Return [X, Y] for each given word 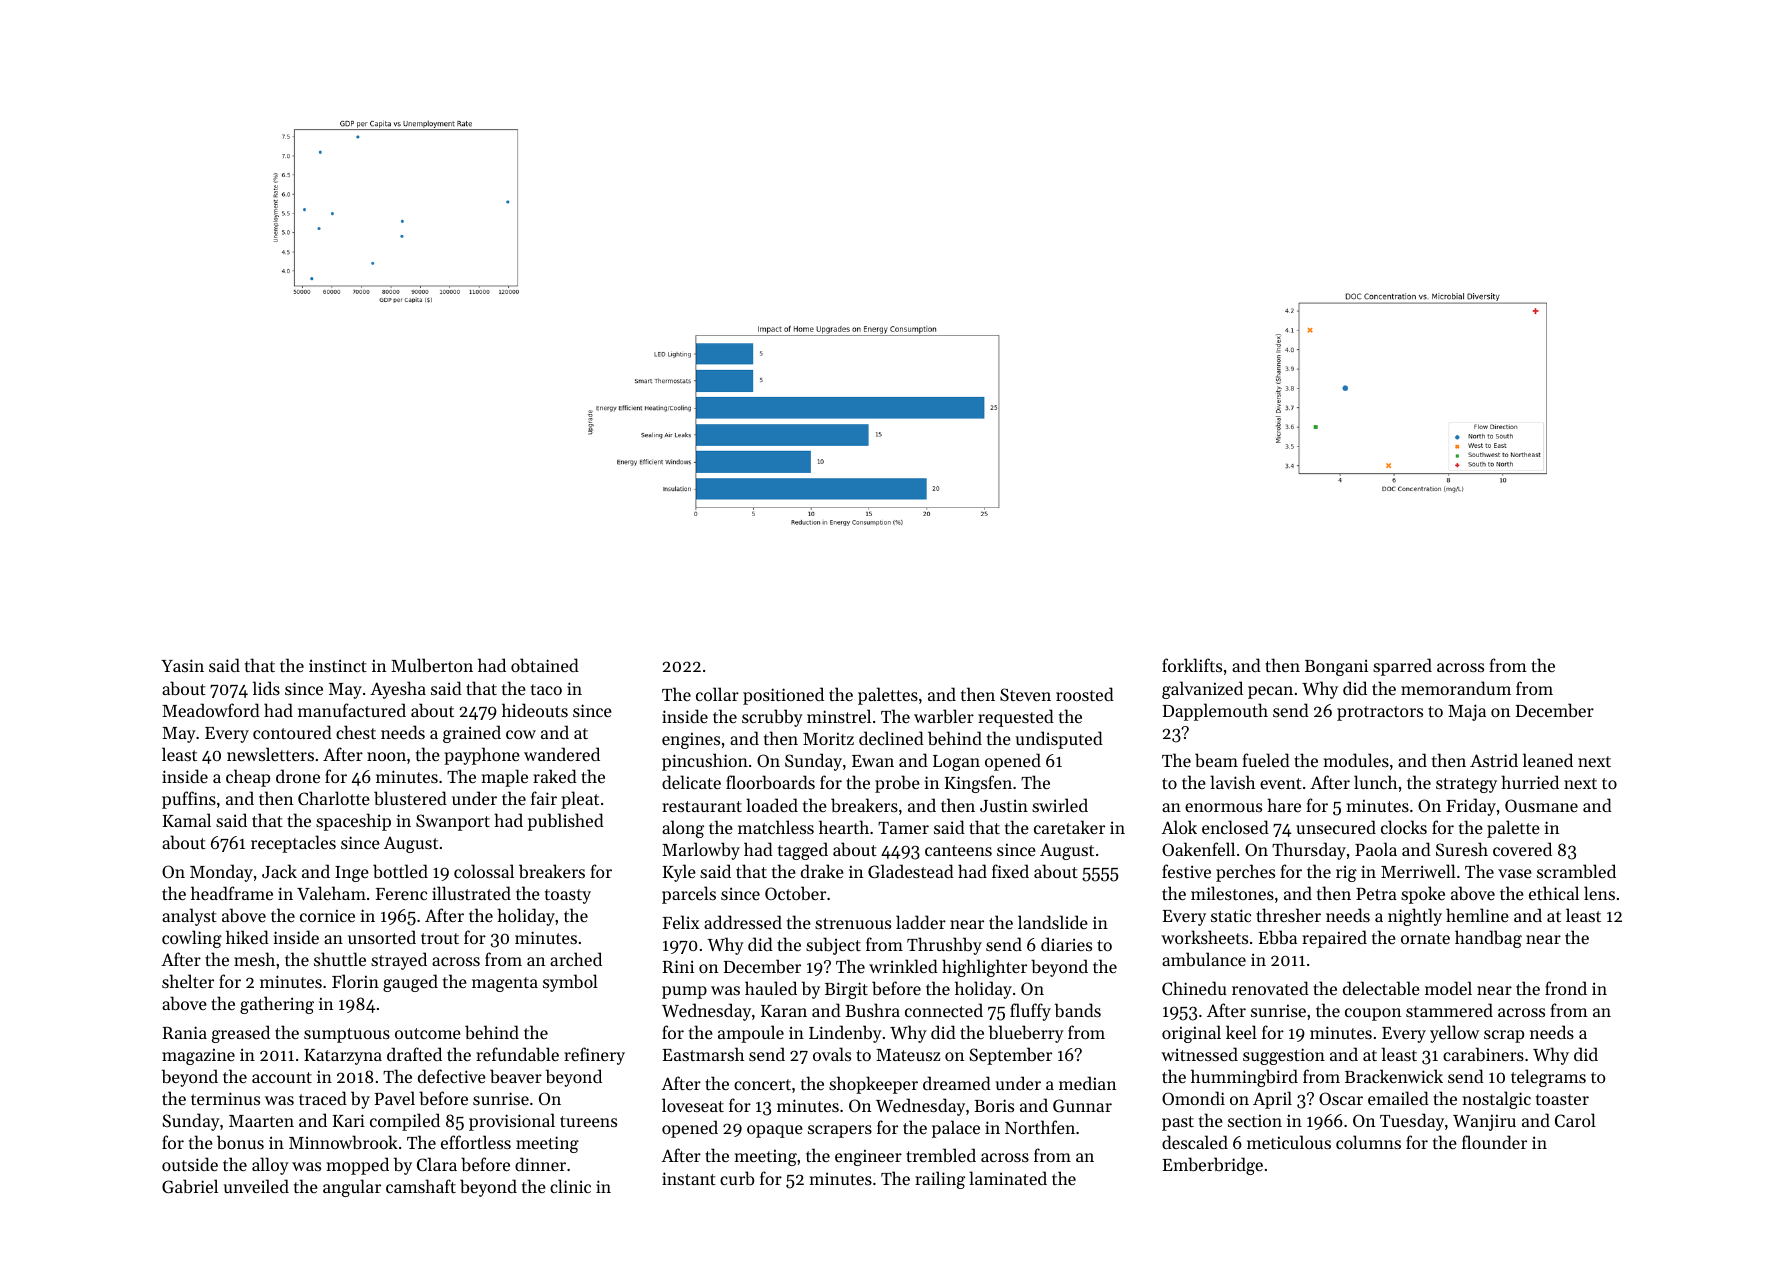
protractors [1380, 713]
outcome [428, 1033]
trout [440, 938]
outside [190, 1164]
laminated [1008, 1178]
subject [833, 946]
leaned [1548, 760]
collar [717, 694]
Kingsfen [978, 784]
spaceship [353, 822]
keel [1241, 1032]
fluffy [1030, 1012]
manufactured [352, 710]
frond [1566, 988]
